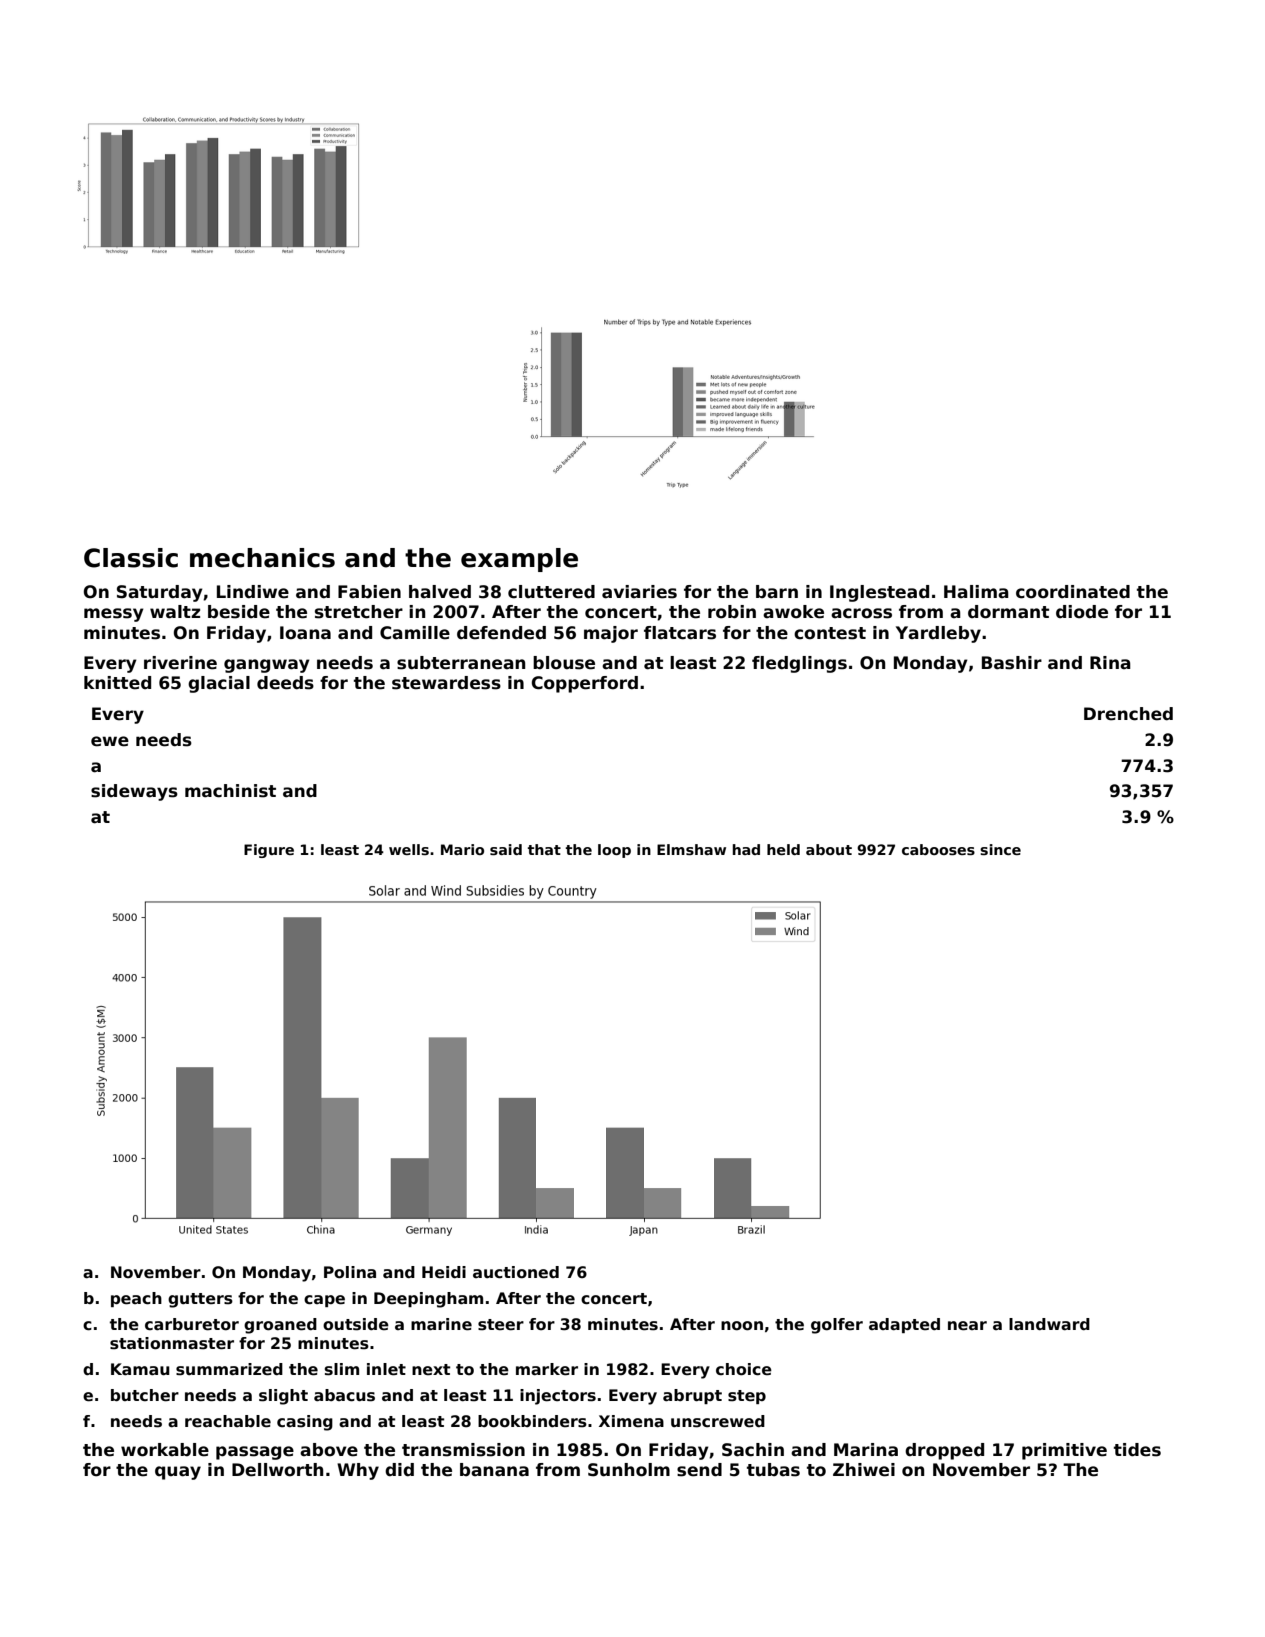 Image resolution: width=1265 pixels, height=1637 pixels. I want to click on Inglestead, so click(879, 593).
